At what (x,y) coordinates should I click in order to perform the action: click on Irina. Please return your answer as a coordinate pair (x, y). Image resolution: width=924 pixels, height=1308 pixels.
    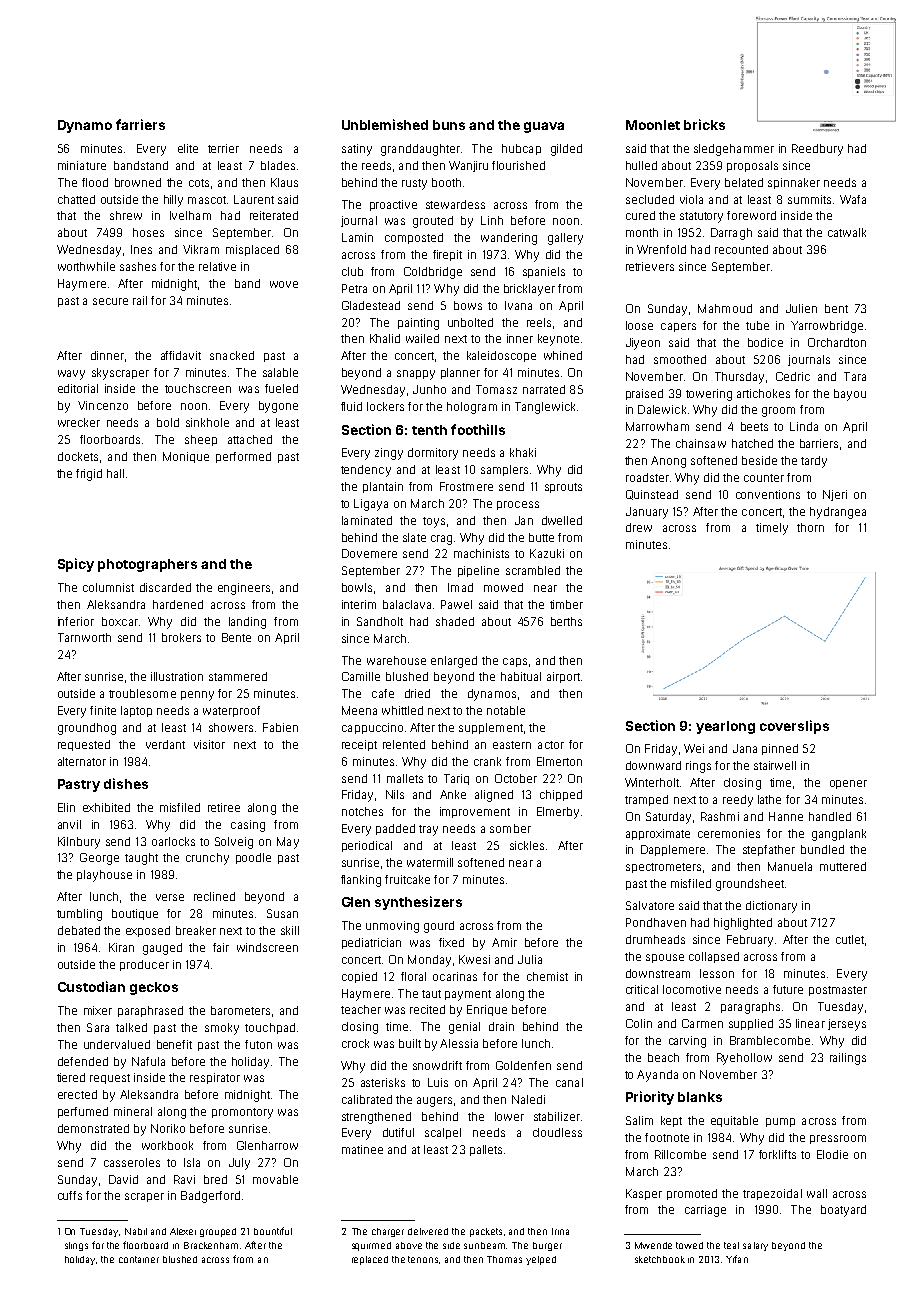
    Looking at the image, I should click on (560, 1231).
